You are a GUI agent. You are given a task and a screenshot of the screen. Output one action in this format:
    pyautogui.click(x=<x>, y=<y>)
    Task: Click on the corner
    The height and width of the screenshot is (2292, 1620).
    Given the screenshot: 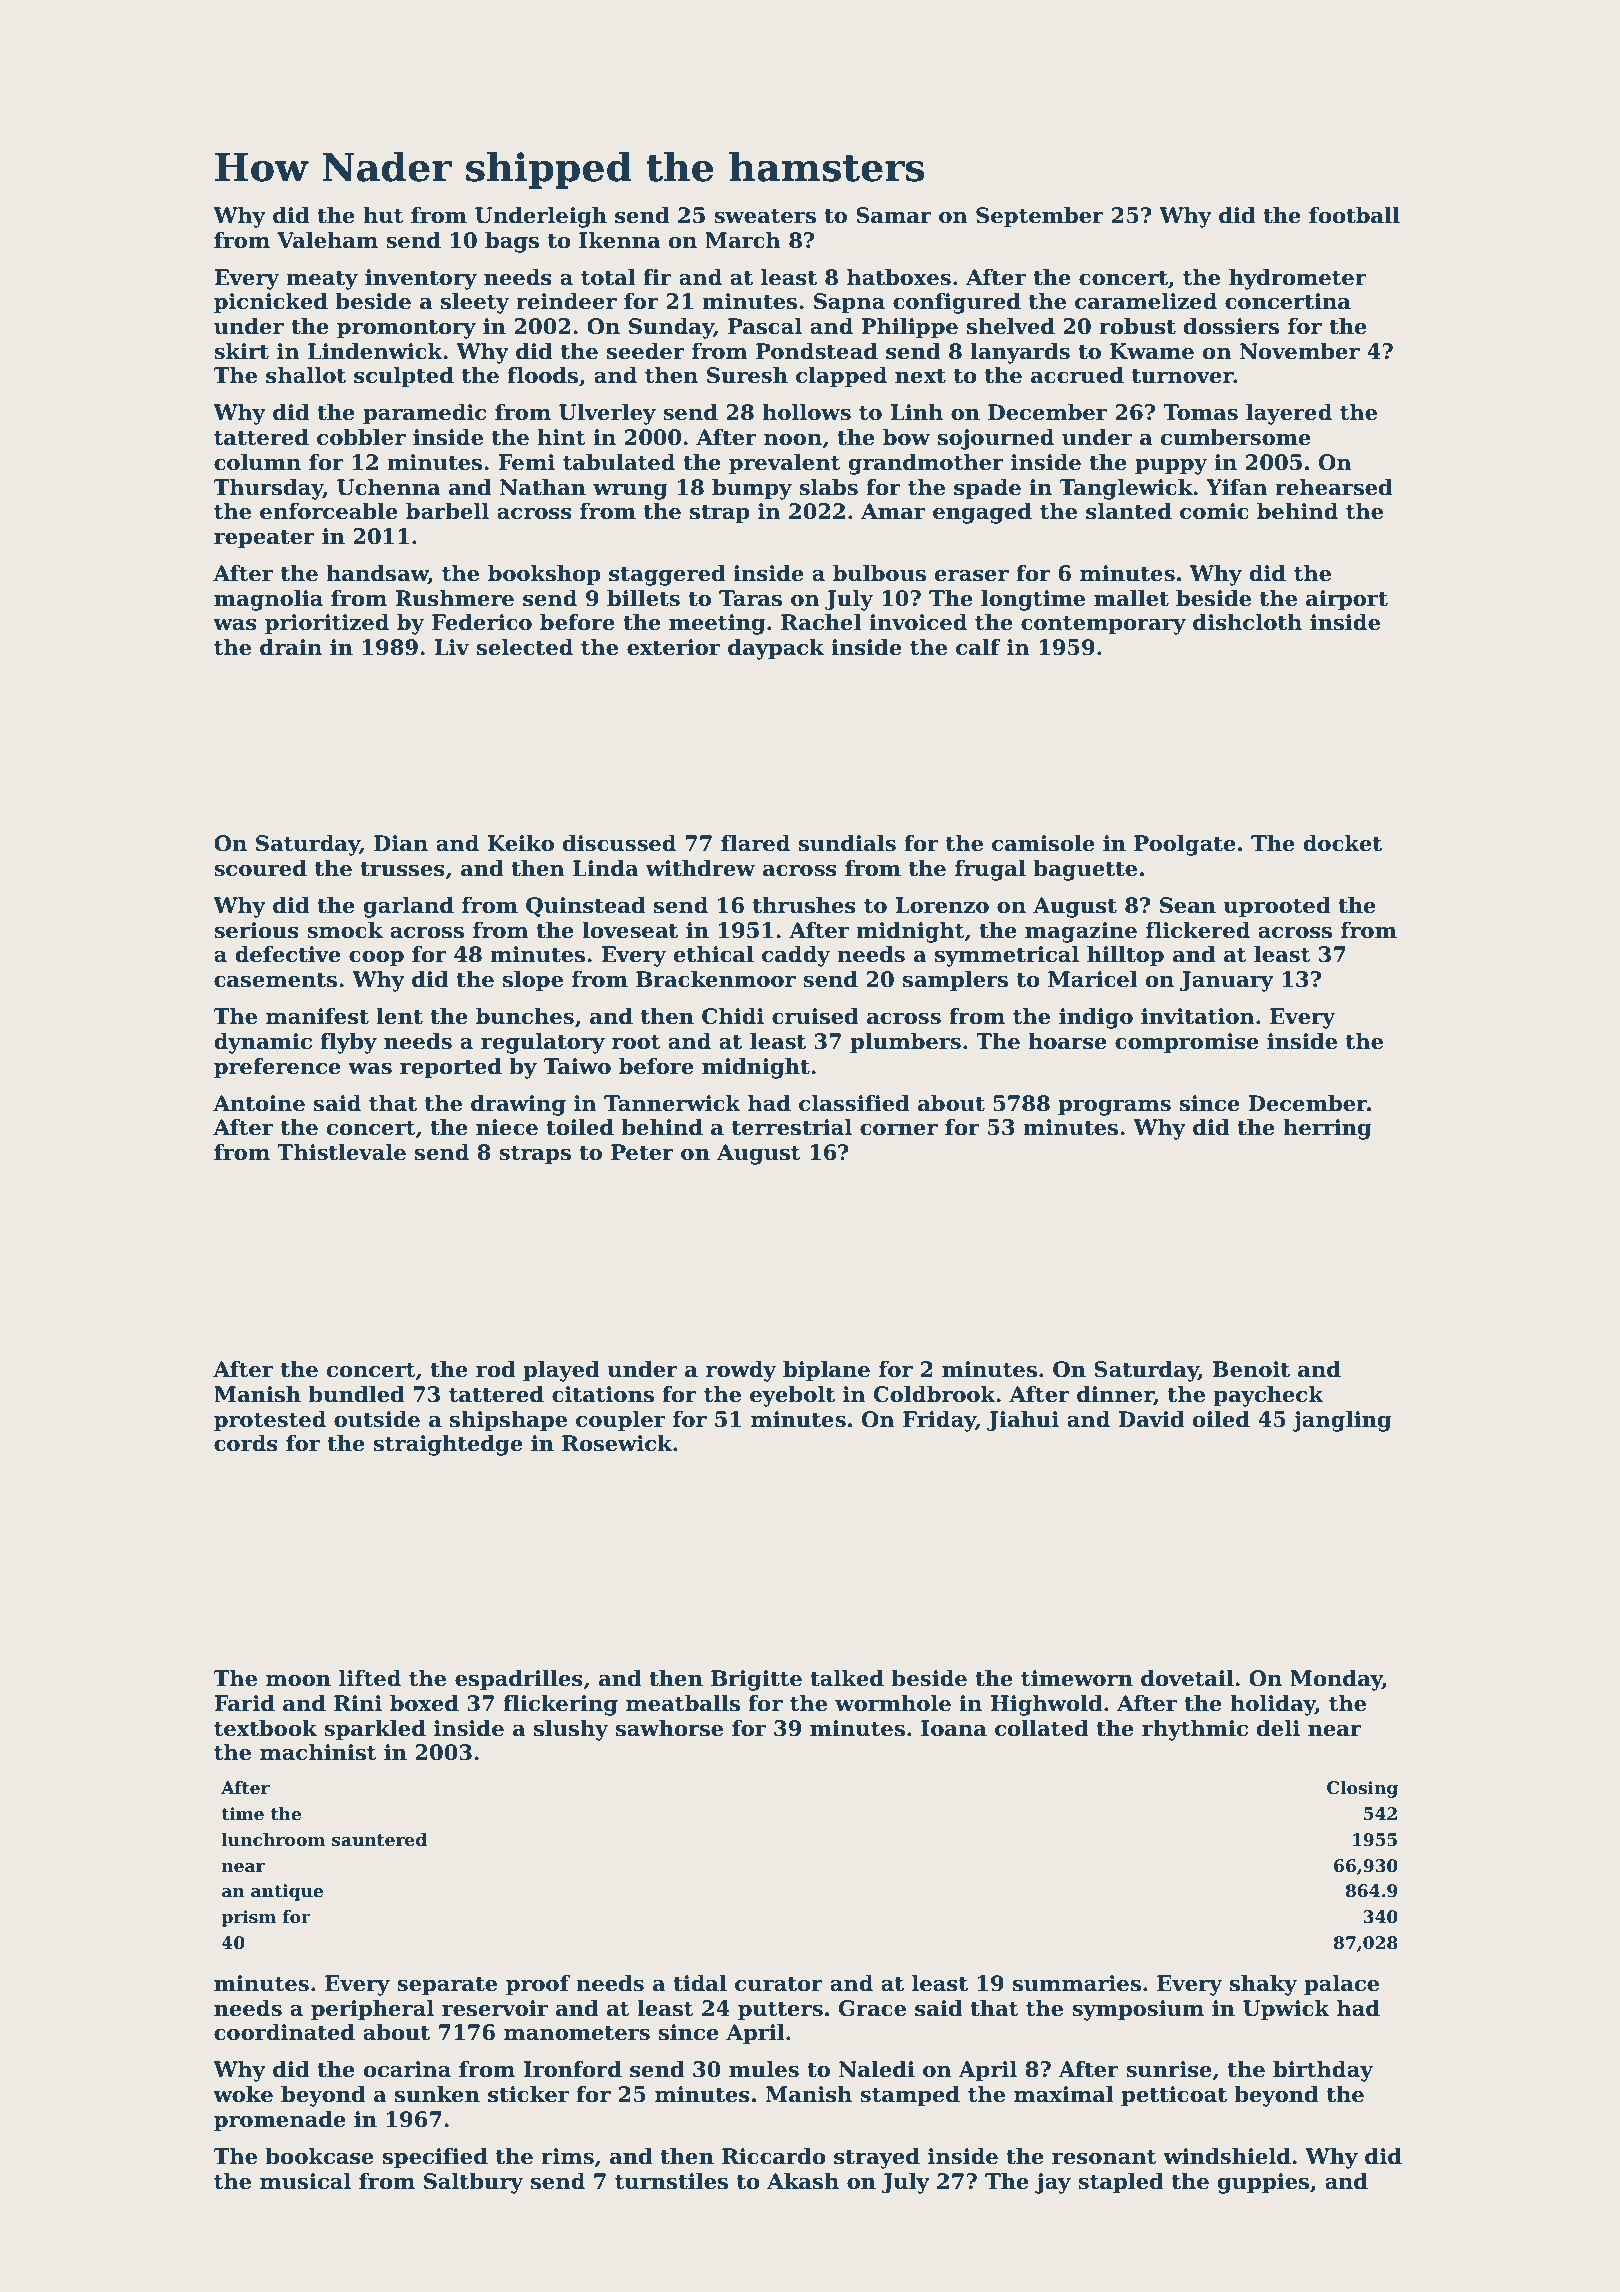 What is the action you would take?
    pyautogui.click(x=899, y=1130)
